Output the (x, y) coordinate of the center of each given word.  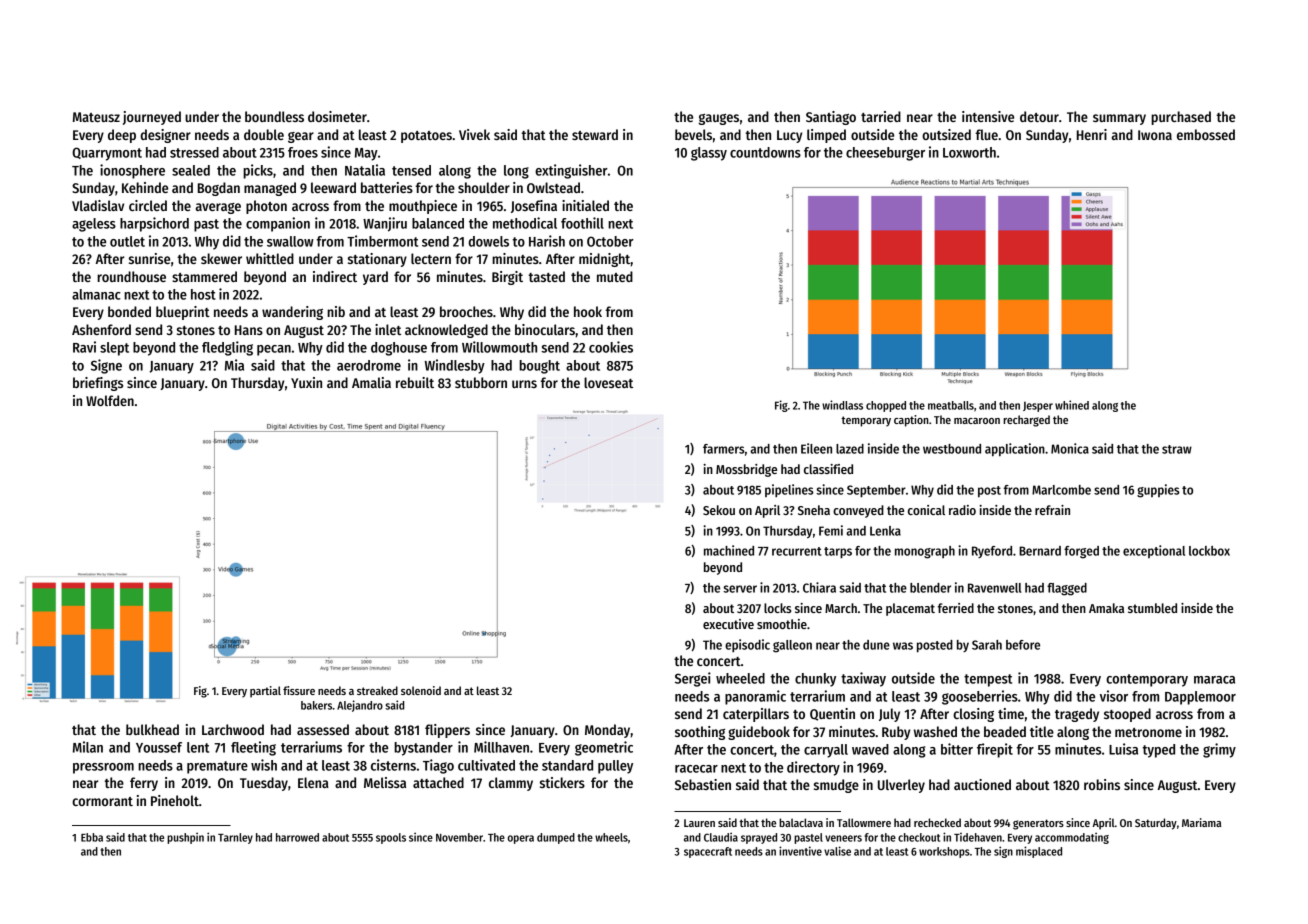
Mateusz (96, 117)
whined (1072, 405)
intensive (988, 116)
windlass (842, 405)
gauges (718, 119)
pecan (274, 350)
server (740, 589)
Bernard (1040, 551)
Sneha (814, 510)
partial (265, 692)
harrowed (297, 837)
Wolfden (110, 400)
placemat (910, 609)
